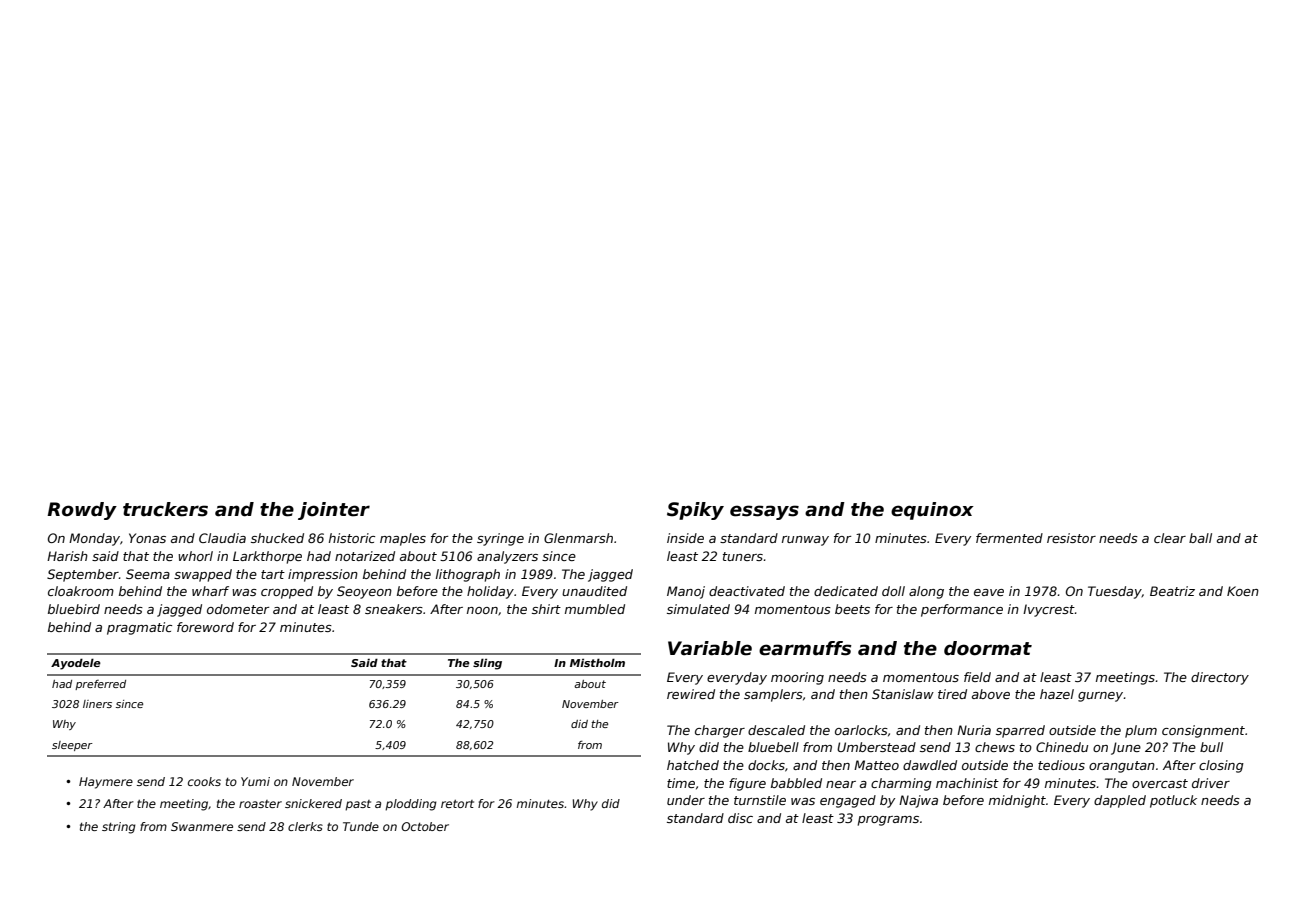 The height and width of the screenshot is (924, 1308). Describe the element at coordinates (487, 664) in the screenshot. I see `sling` at that location.
